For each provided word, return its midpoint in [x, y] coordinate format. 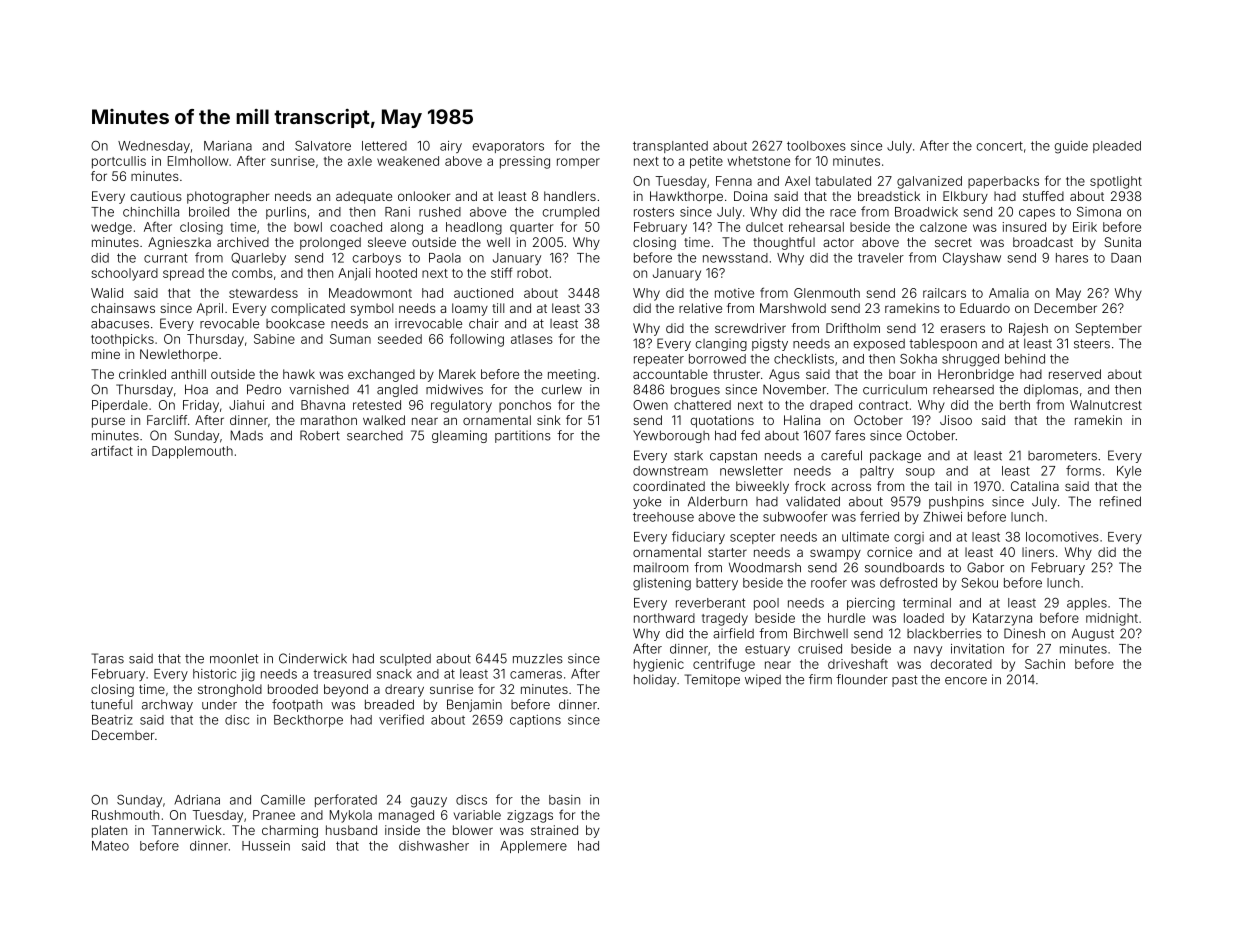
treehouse [663, 517]
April [210, 309]
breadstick [889, 196]
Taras [107, 658]
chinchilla [151, 212]
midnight [1112, 619]
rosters [654, 212]
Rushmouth [125, 815]
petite [706, 162]
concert [1000, 146]
